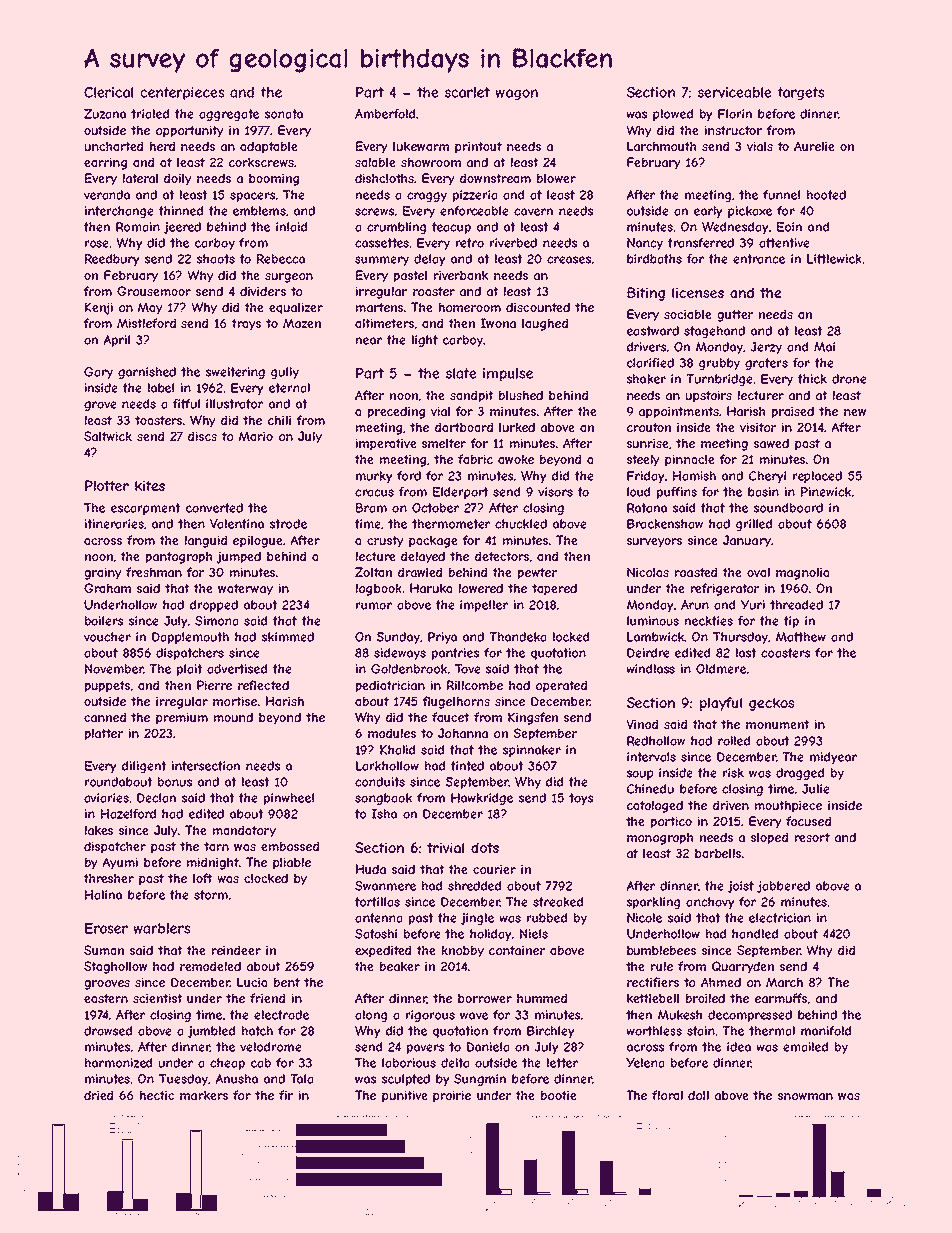 This screenshot has height=1233, width=952. I want to click on floral, so click(667, 1095).
